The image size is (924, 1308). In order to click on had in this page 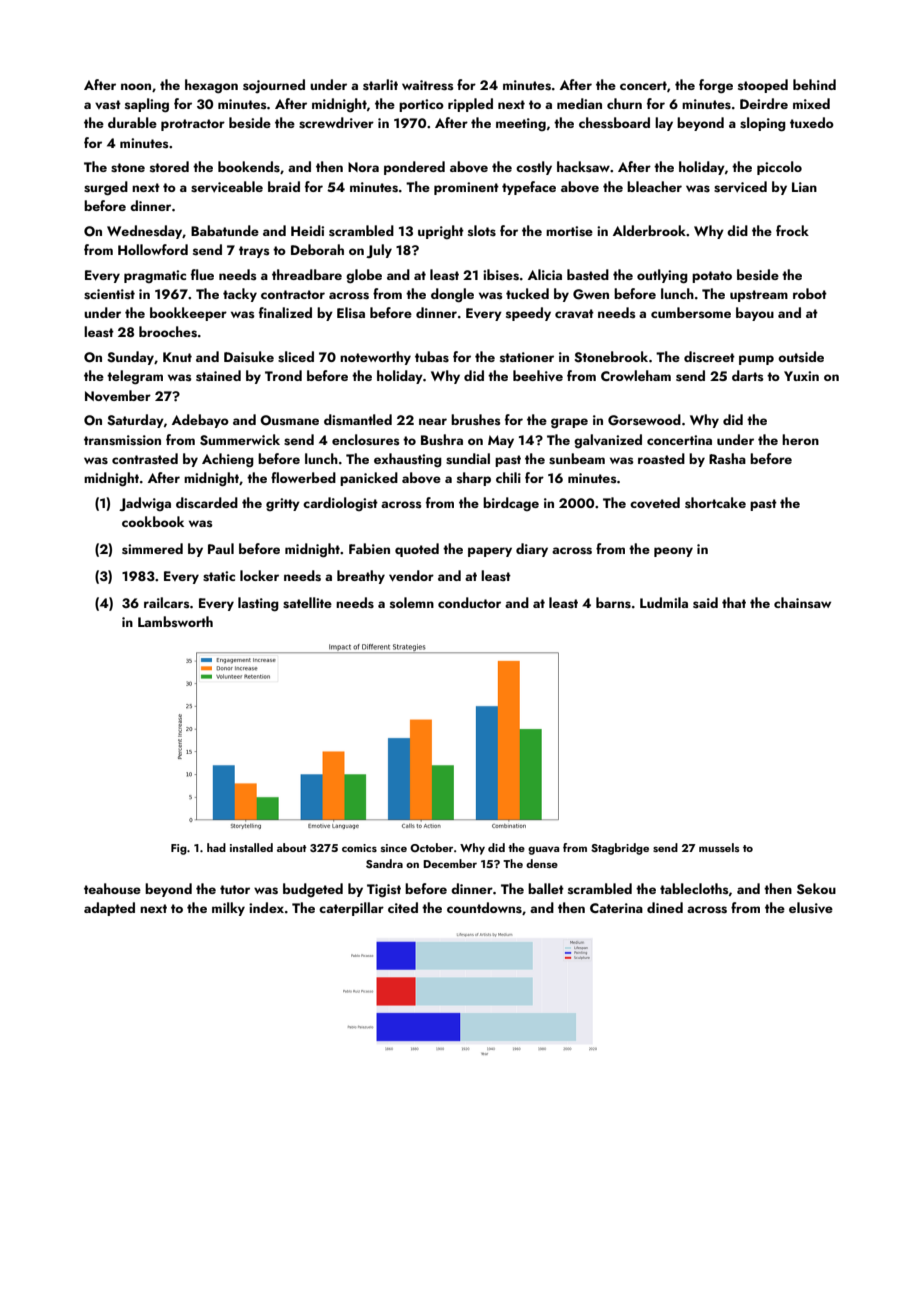, I will do `click(216, 847)`.
